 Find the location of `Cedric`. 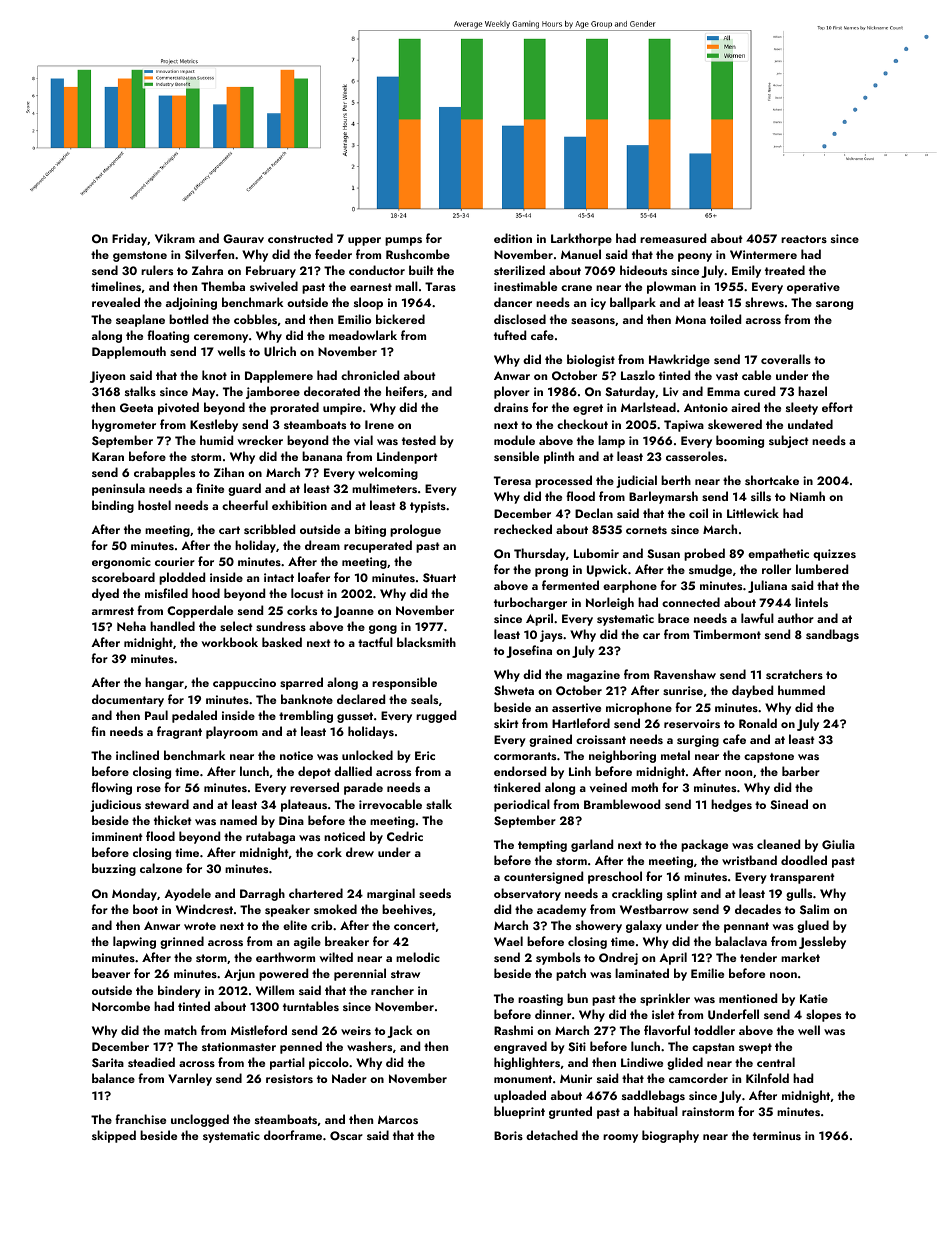

Cedric is located at coordinates (405, 836).
